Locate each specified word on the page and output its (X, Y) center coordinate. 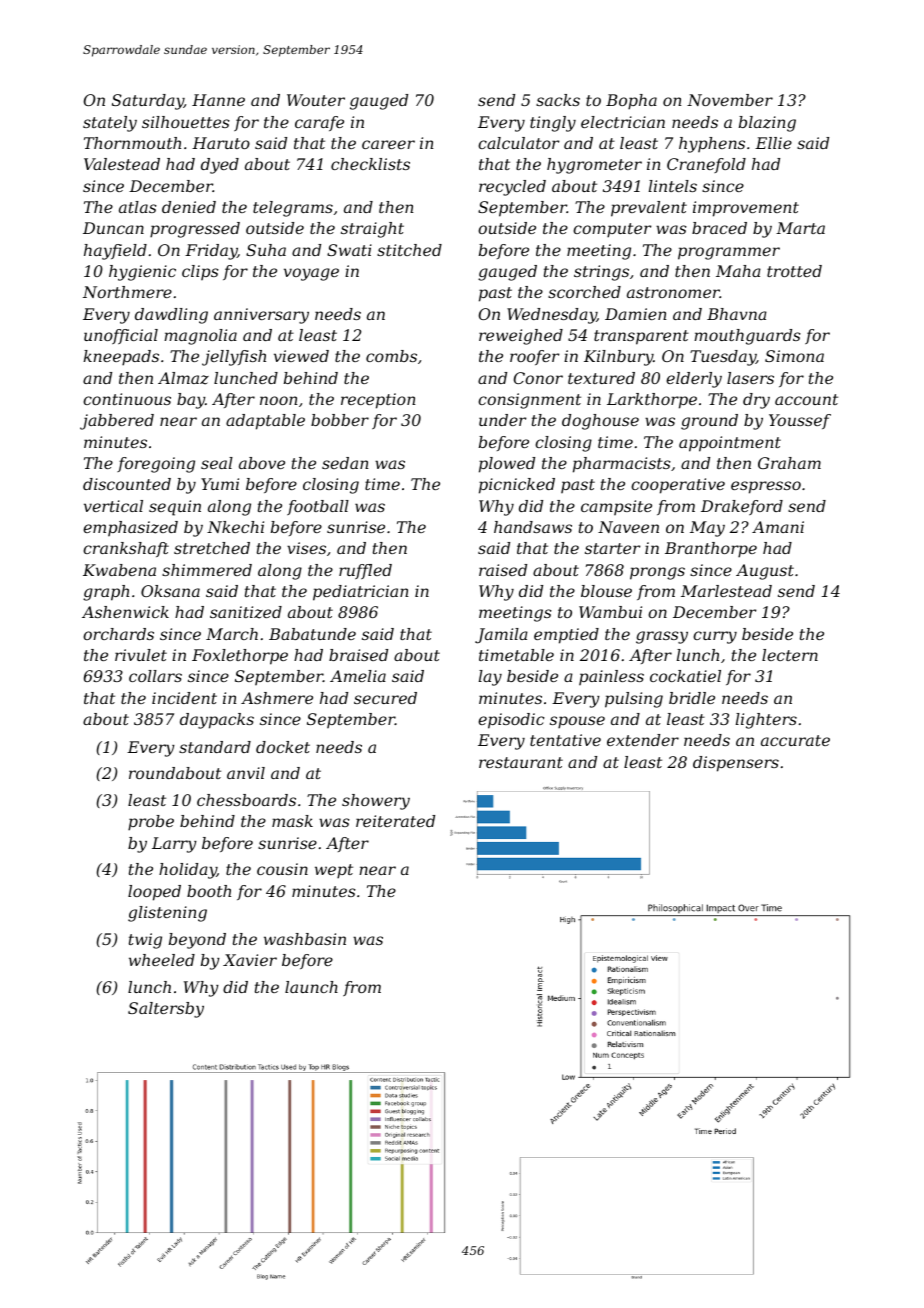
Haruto (221, 143)
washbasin (305, 939)
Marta (800, 228)
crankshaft (126, 549)
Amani (778, 527)
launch (311, 987)
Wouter (316, 100)
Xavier (250, 960)
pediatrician (361, 593)
